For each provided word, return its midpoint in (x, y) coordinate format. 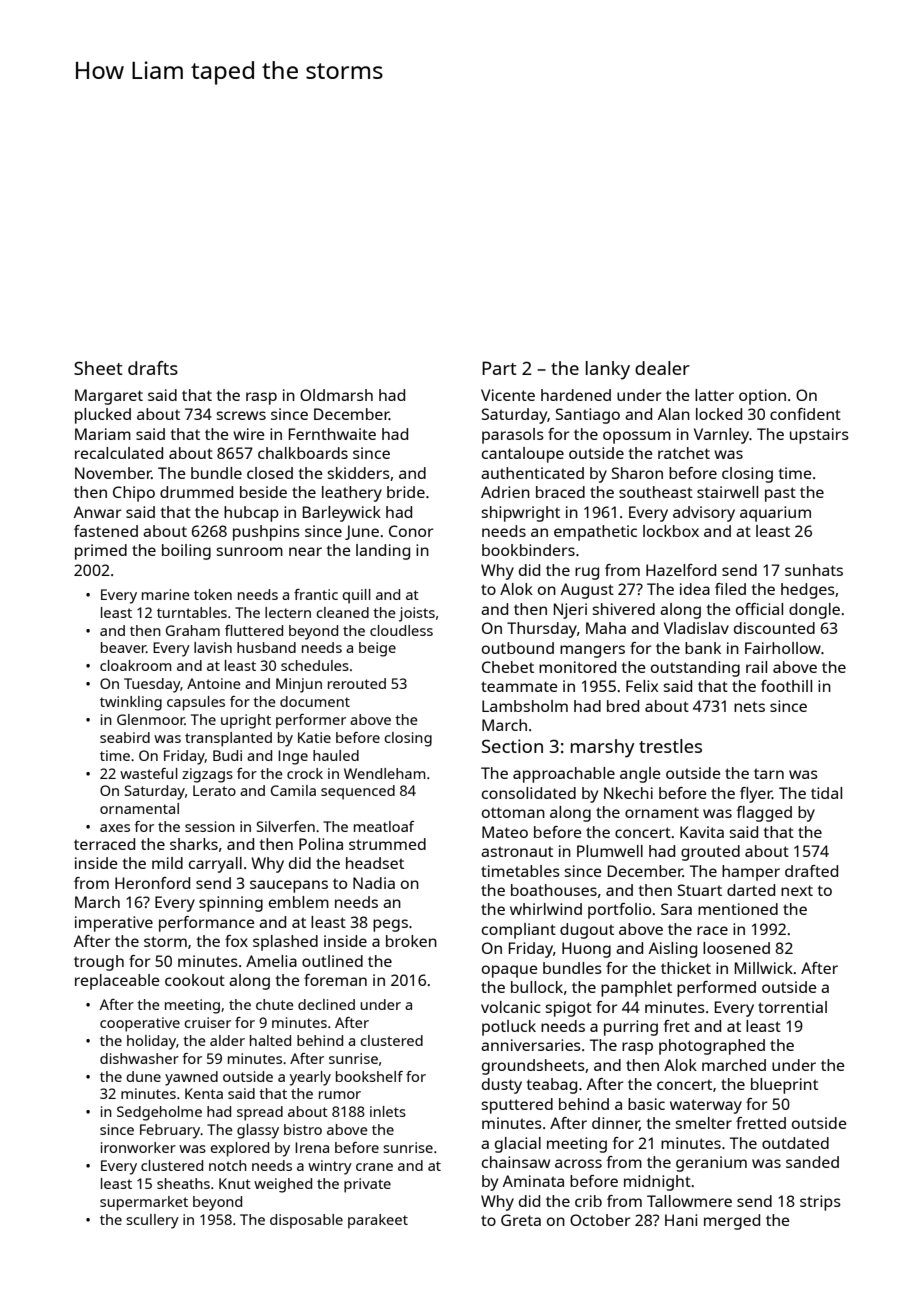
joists (417, 614)
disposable (306, 1221)
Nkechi (628, 793)
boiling (186, 552)
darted (751, 890)
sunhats (814, 570)
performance (207, 924)
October (600, 1220)
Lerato (214, 790)
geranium (711, 1164)
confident (805, 414)
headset (375, 863)
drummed (196, 492)
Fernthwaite (332, 434)
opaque (510, 971)
